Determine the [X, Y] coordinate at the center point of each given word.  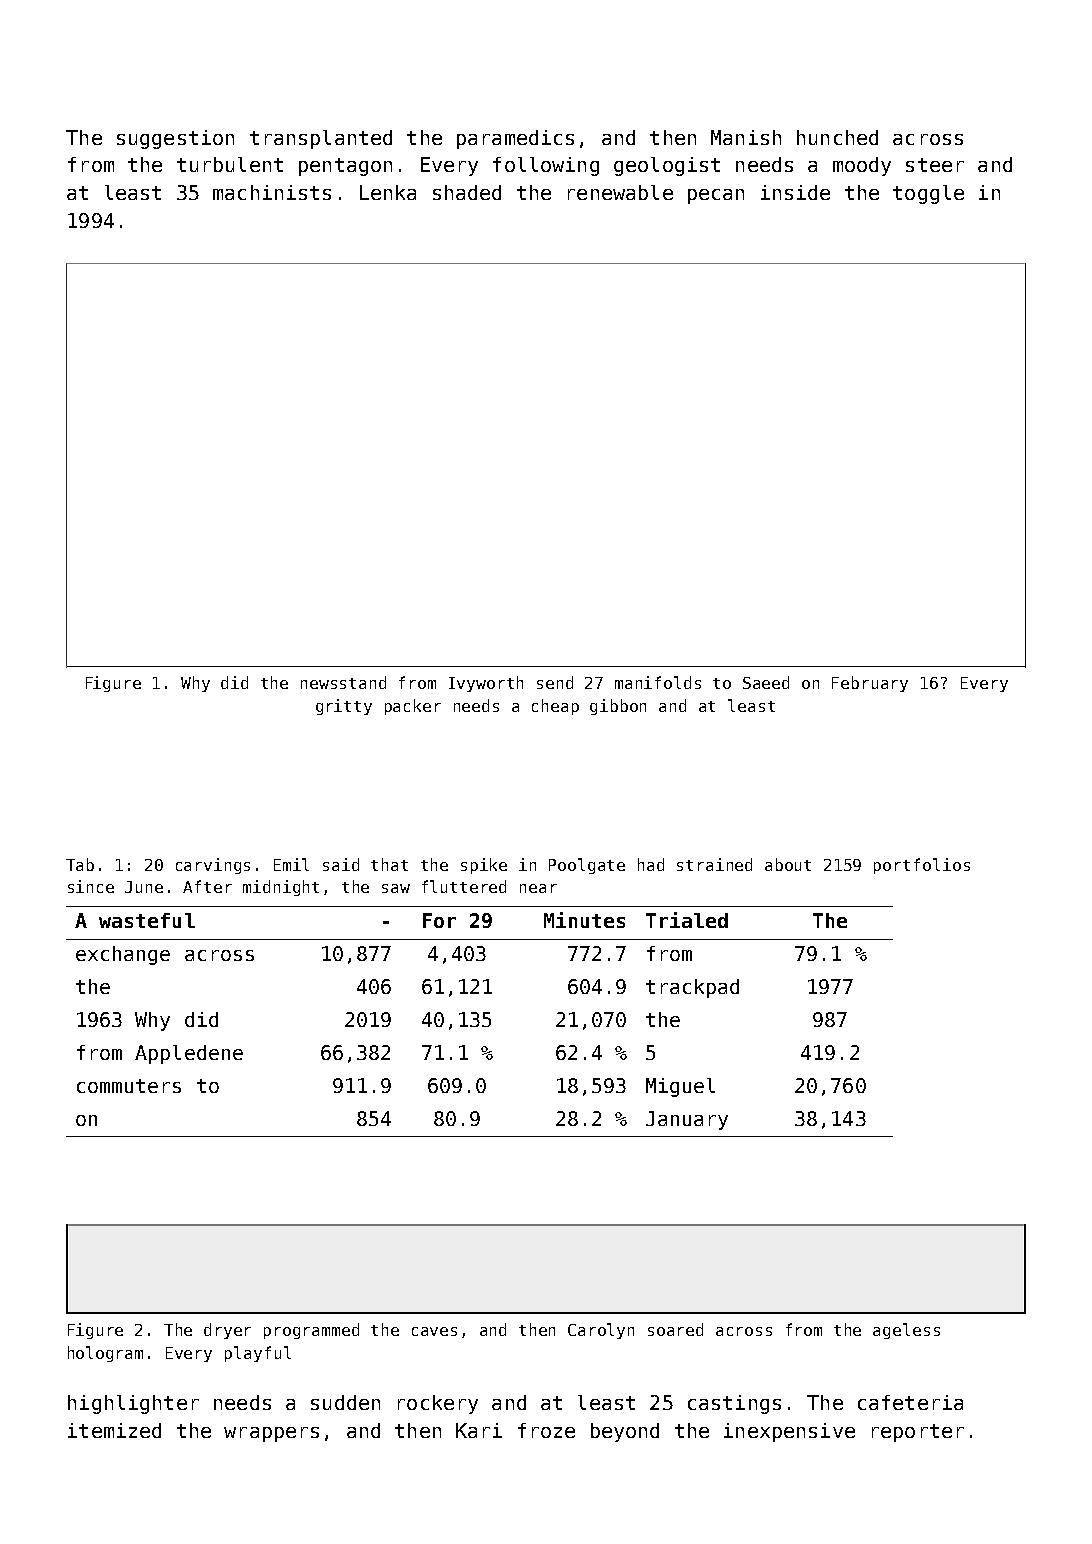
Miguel [680, 1087]
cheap [555, 707]
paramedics [515, 139]
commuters [129, 1086]
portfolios [922, 866]
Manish [746, 137]
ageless [906, 1331]
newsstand [343, 682]
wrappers [271, 1434]
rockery [438, 1404]
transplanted [321, 139]
